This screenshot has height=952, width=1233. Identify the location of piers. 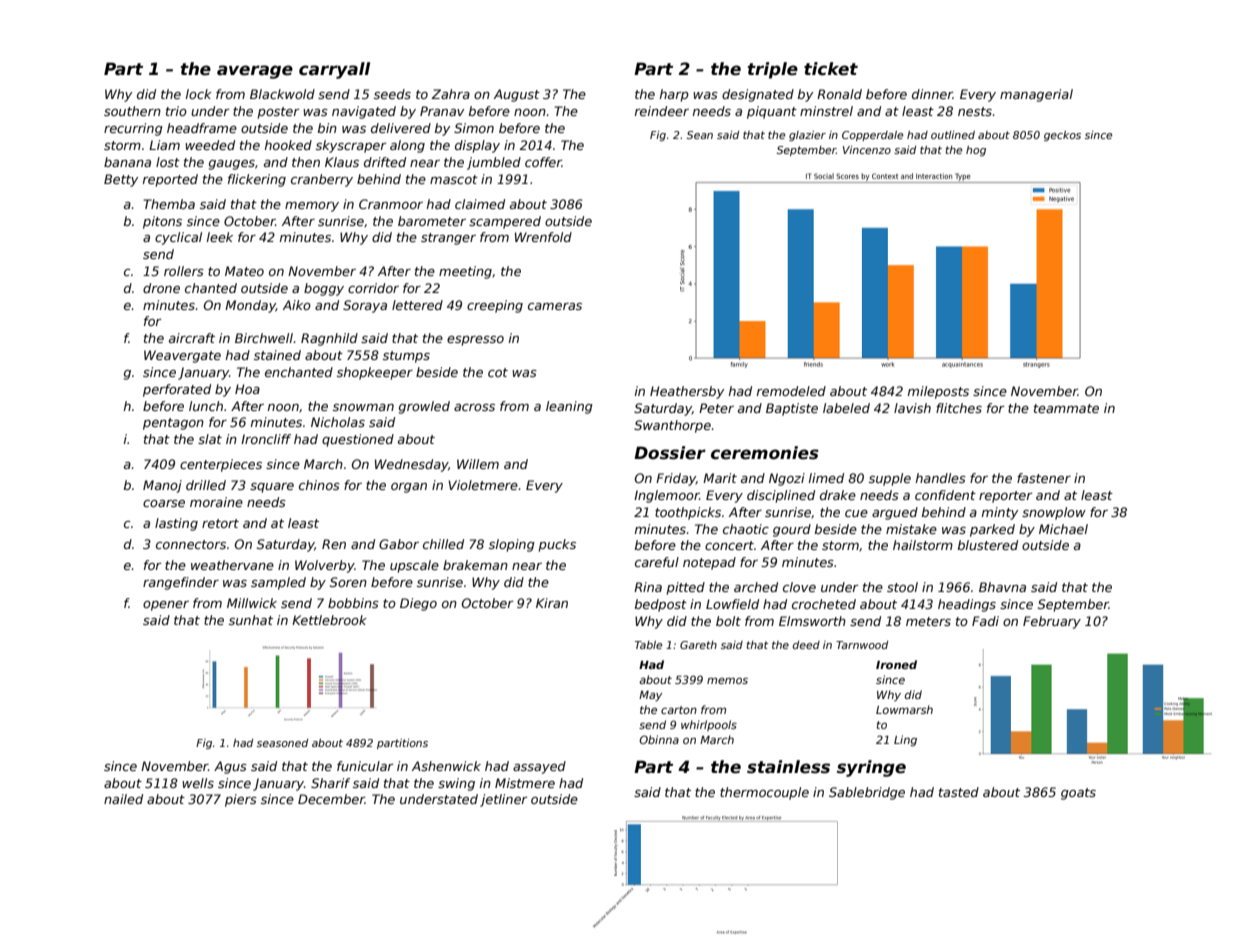
(241, 800).
